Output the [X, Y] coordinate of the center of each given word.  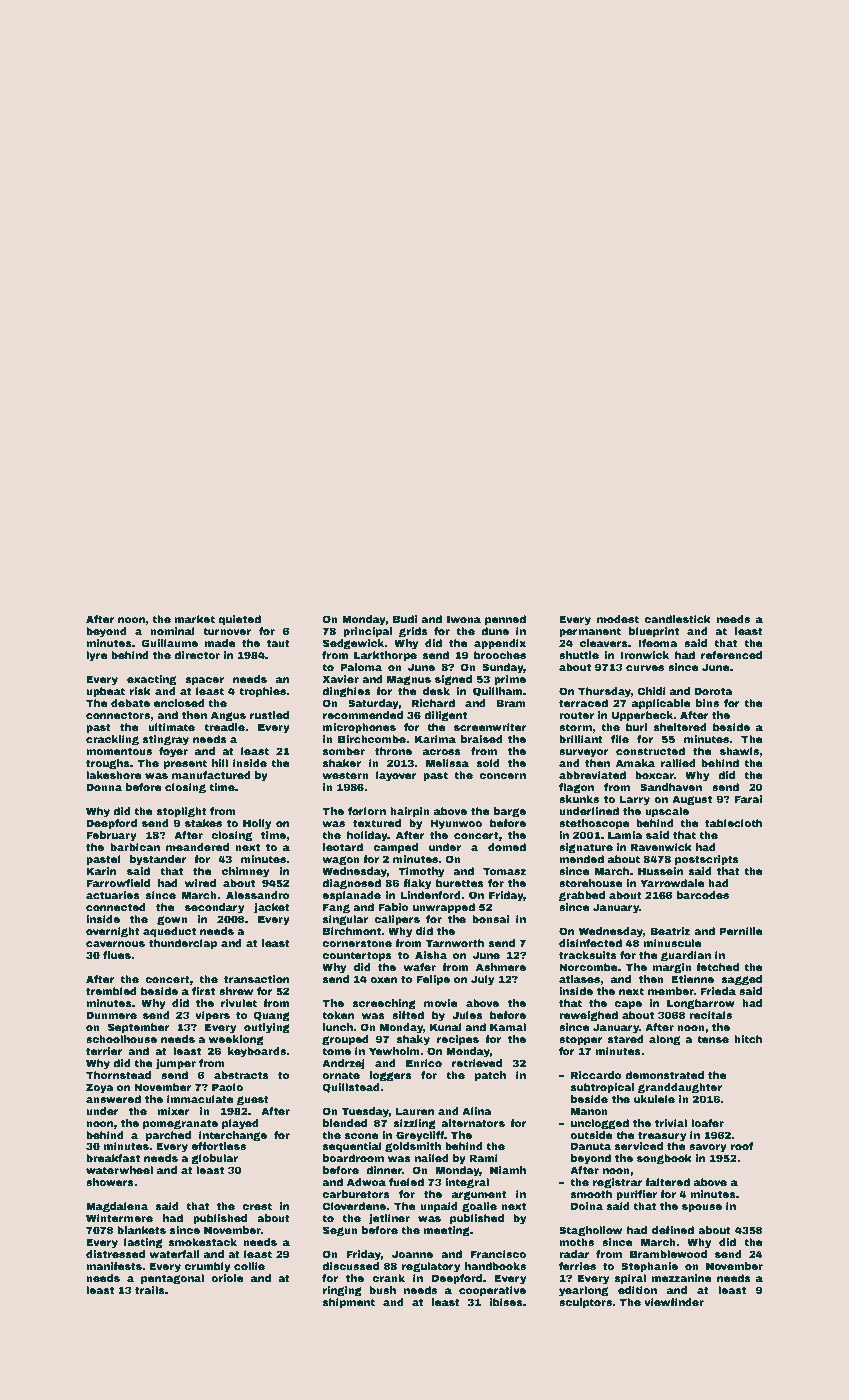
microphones [359, 728]
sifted [408, 1015]
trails [150, 1290]
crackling [112, 740]
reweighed [588, 1016]
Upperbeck [642, 716]
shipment [348, 1303]
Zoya [100, 1088]
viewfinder [674, 1302]
